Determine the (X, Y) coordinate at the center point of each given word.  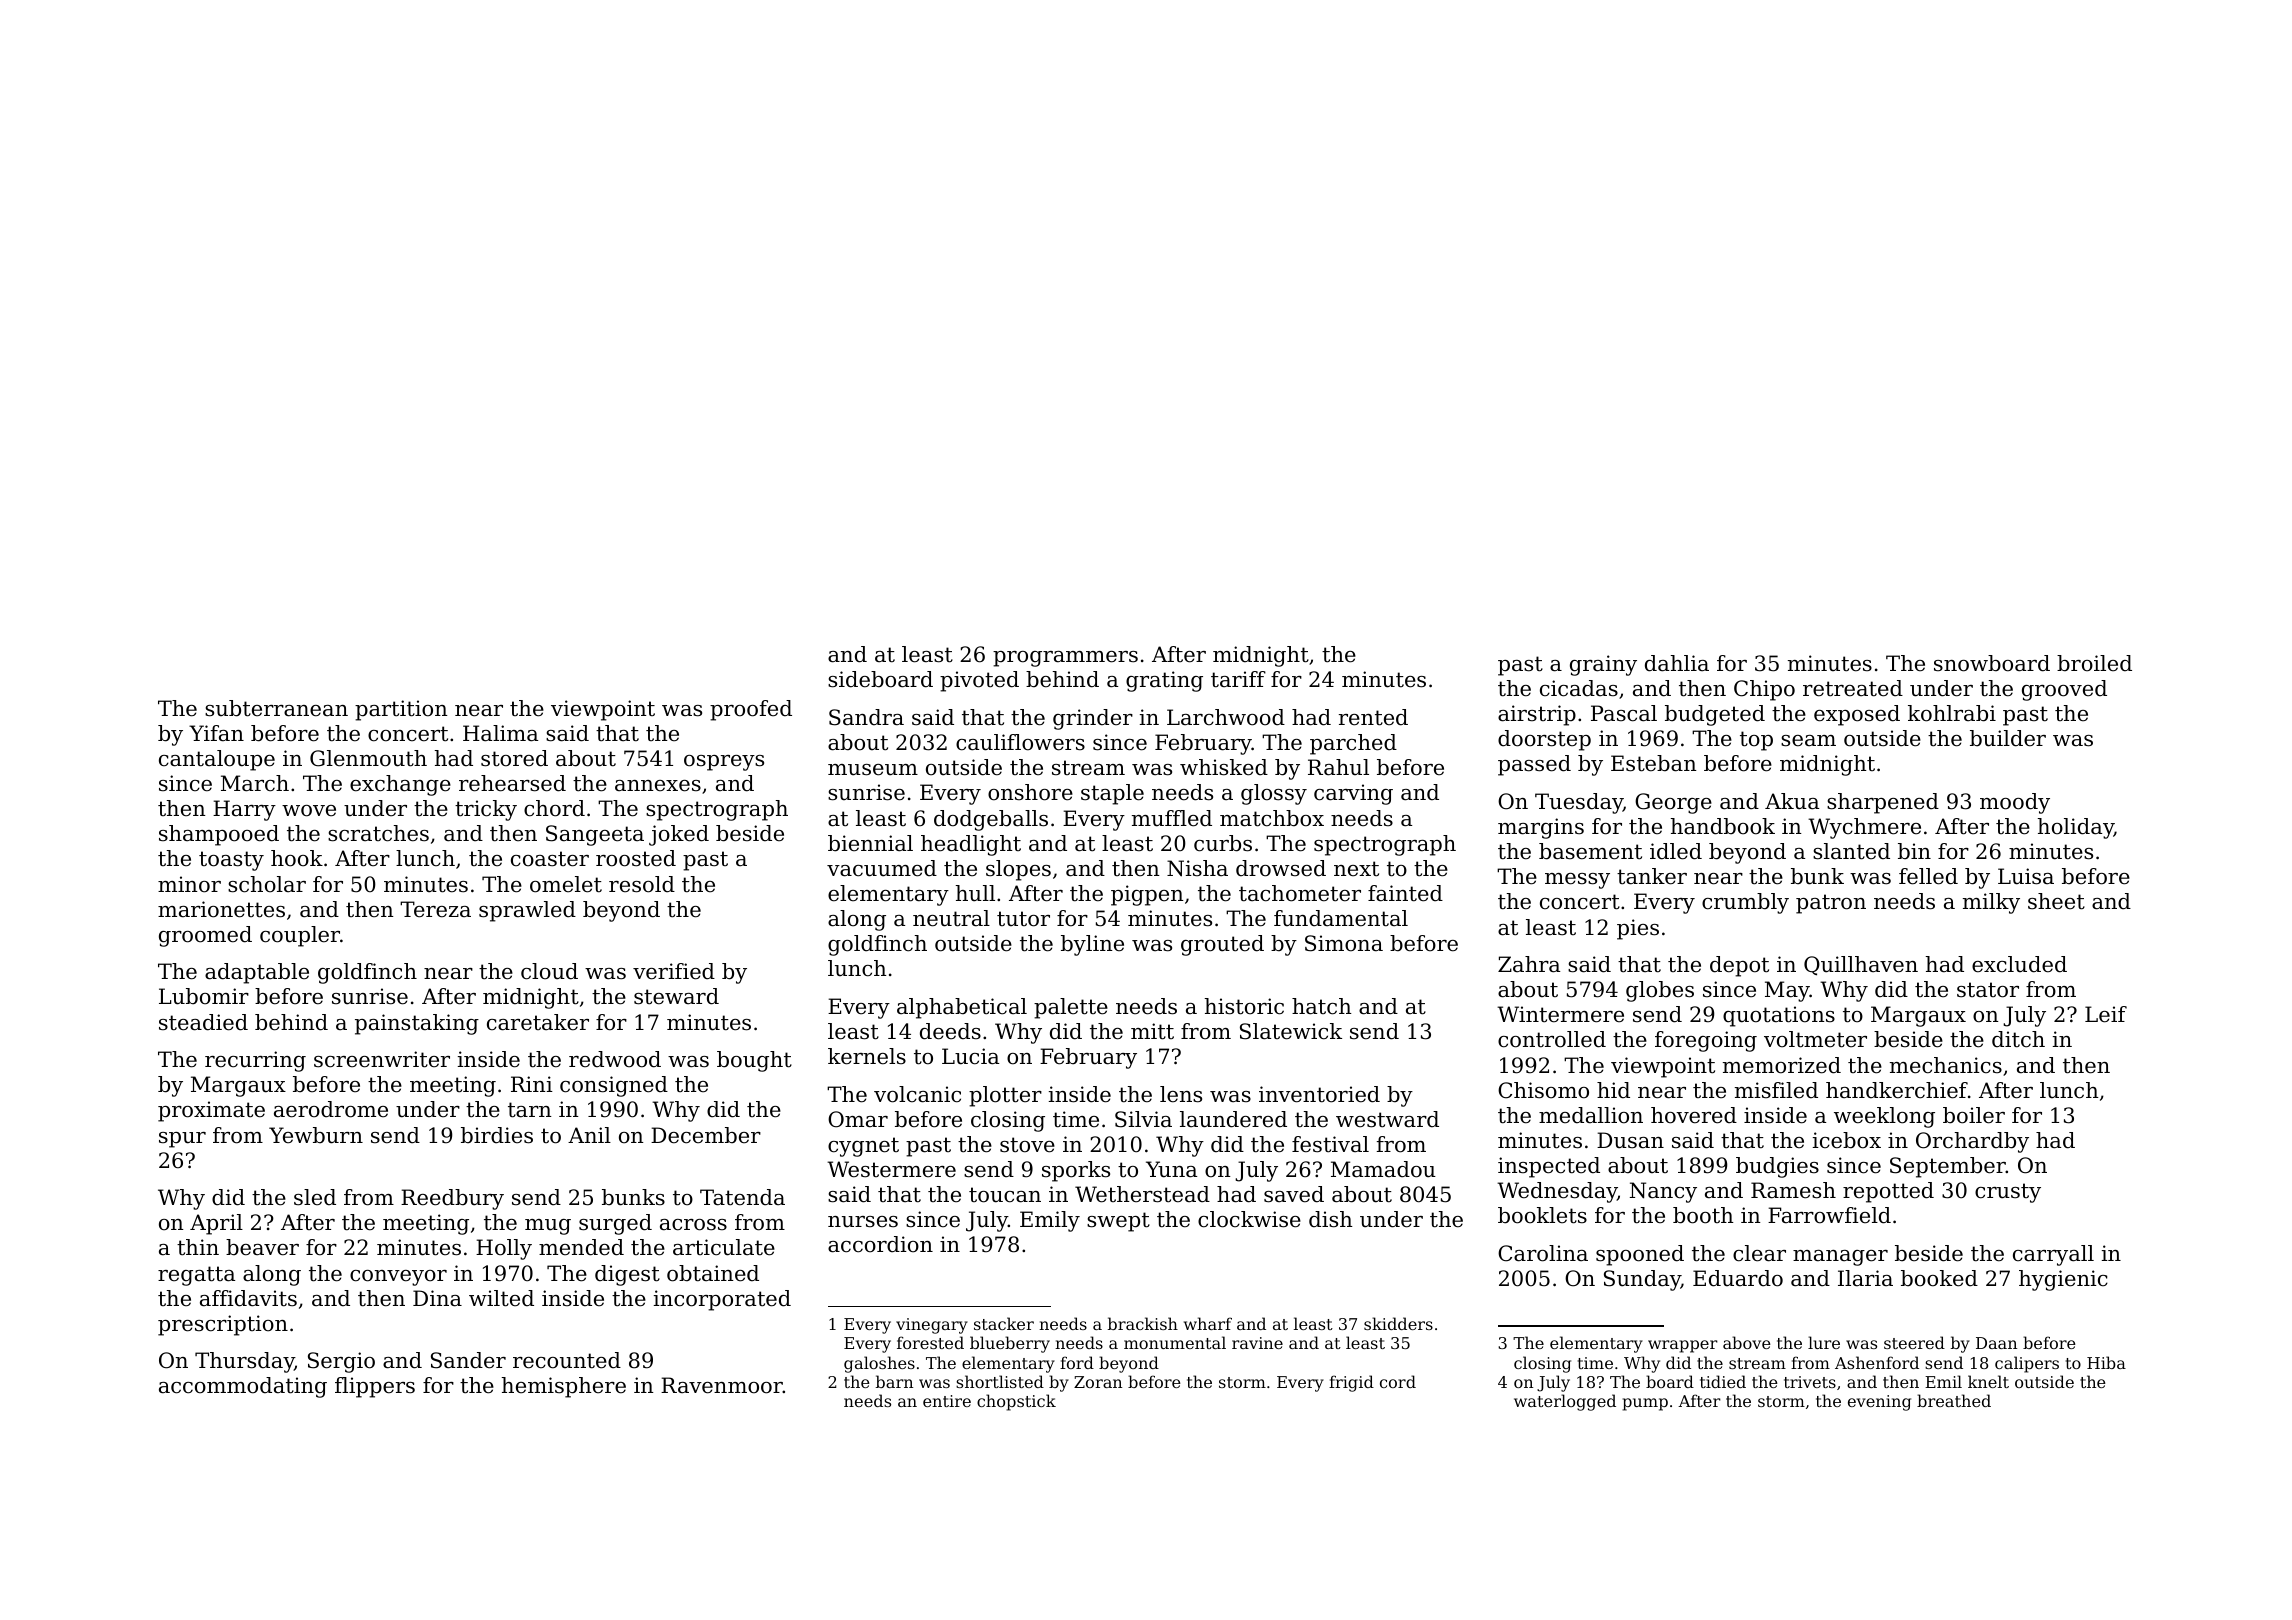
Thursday (244, 1362)
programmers (1065, 659)
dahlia (1677, 663)
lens (1181, 1094)
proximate (211, 1111)
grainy (1603, 665)
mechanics (1946, 1065)
